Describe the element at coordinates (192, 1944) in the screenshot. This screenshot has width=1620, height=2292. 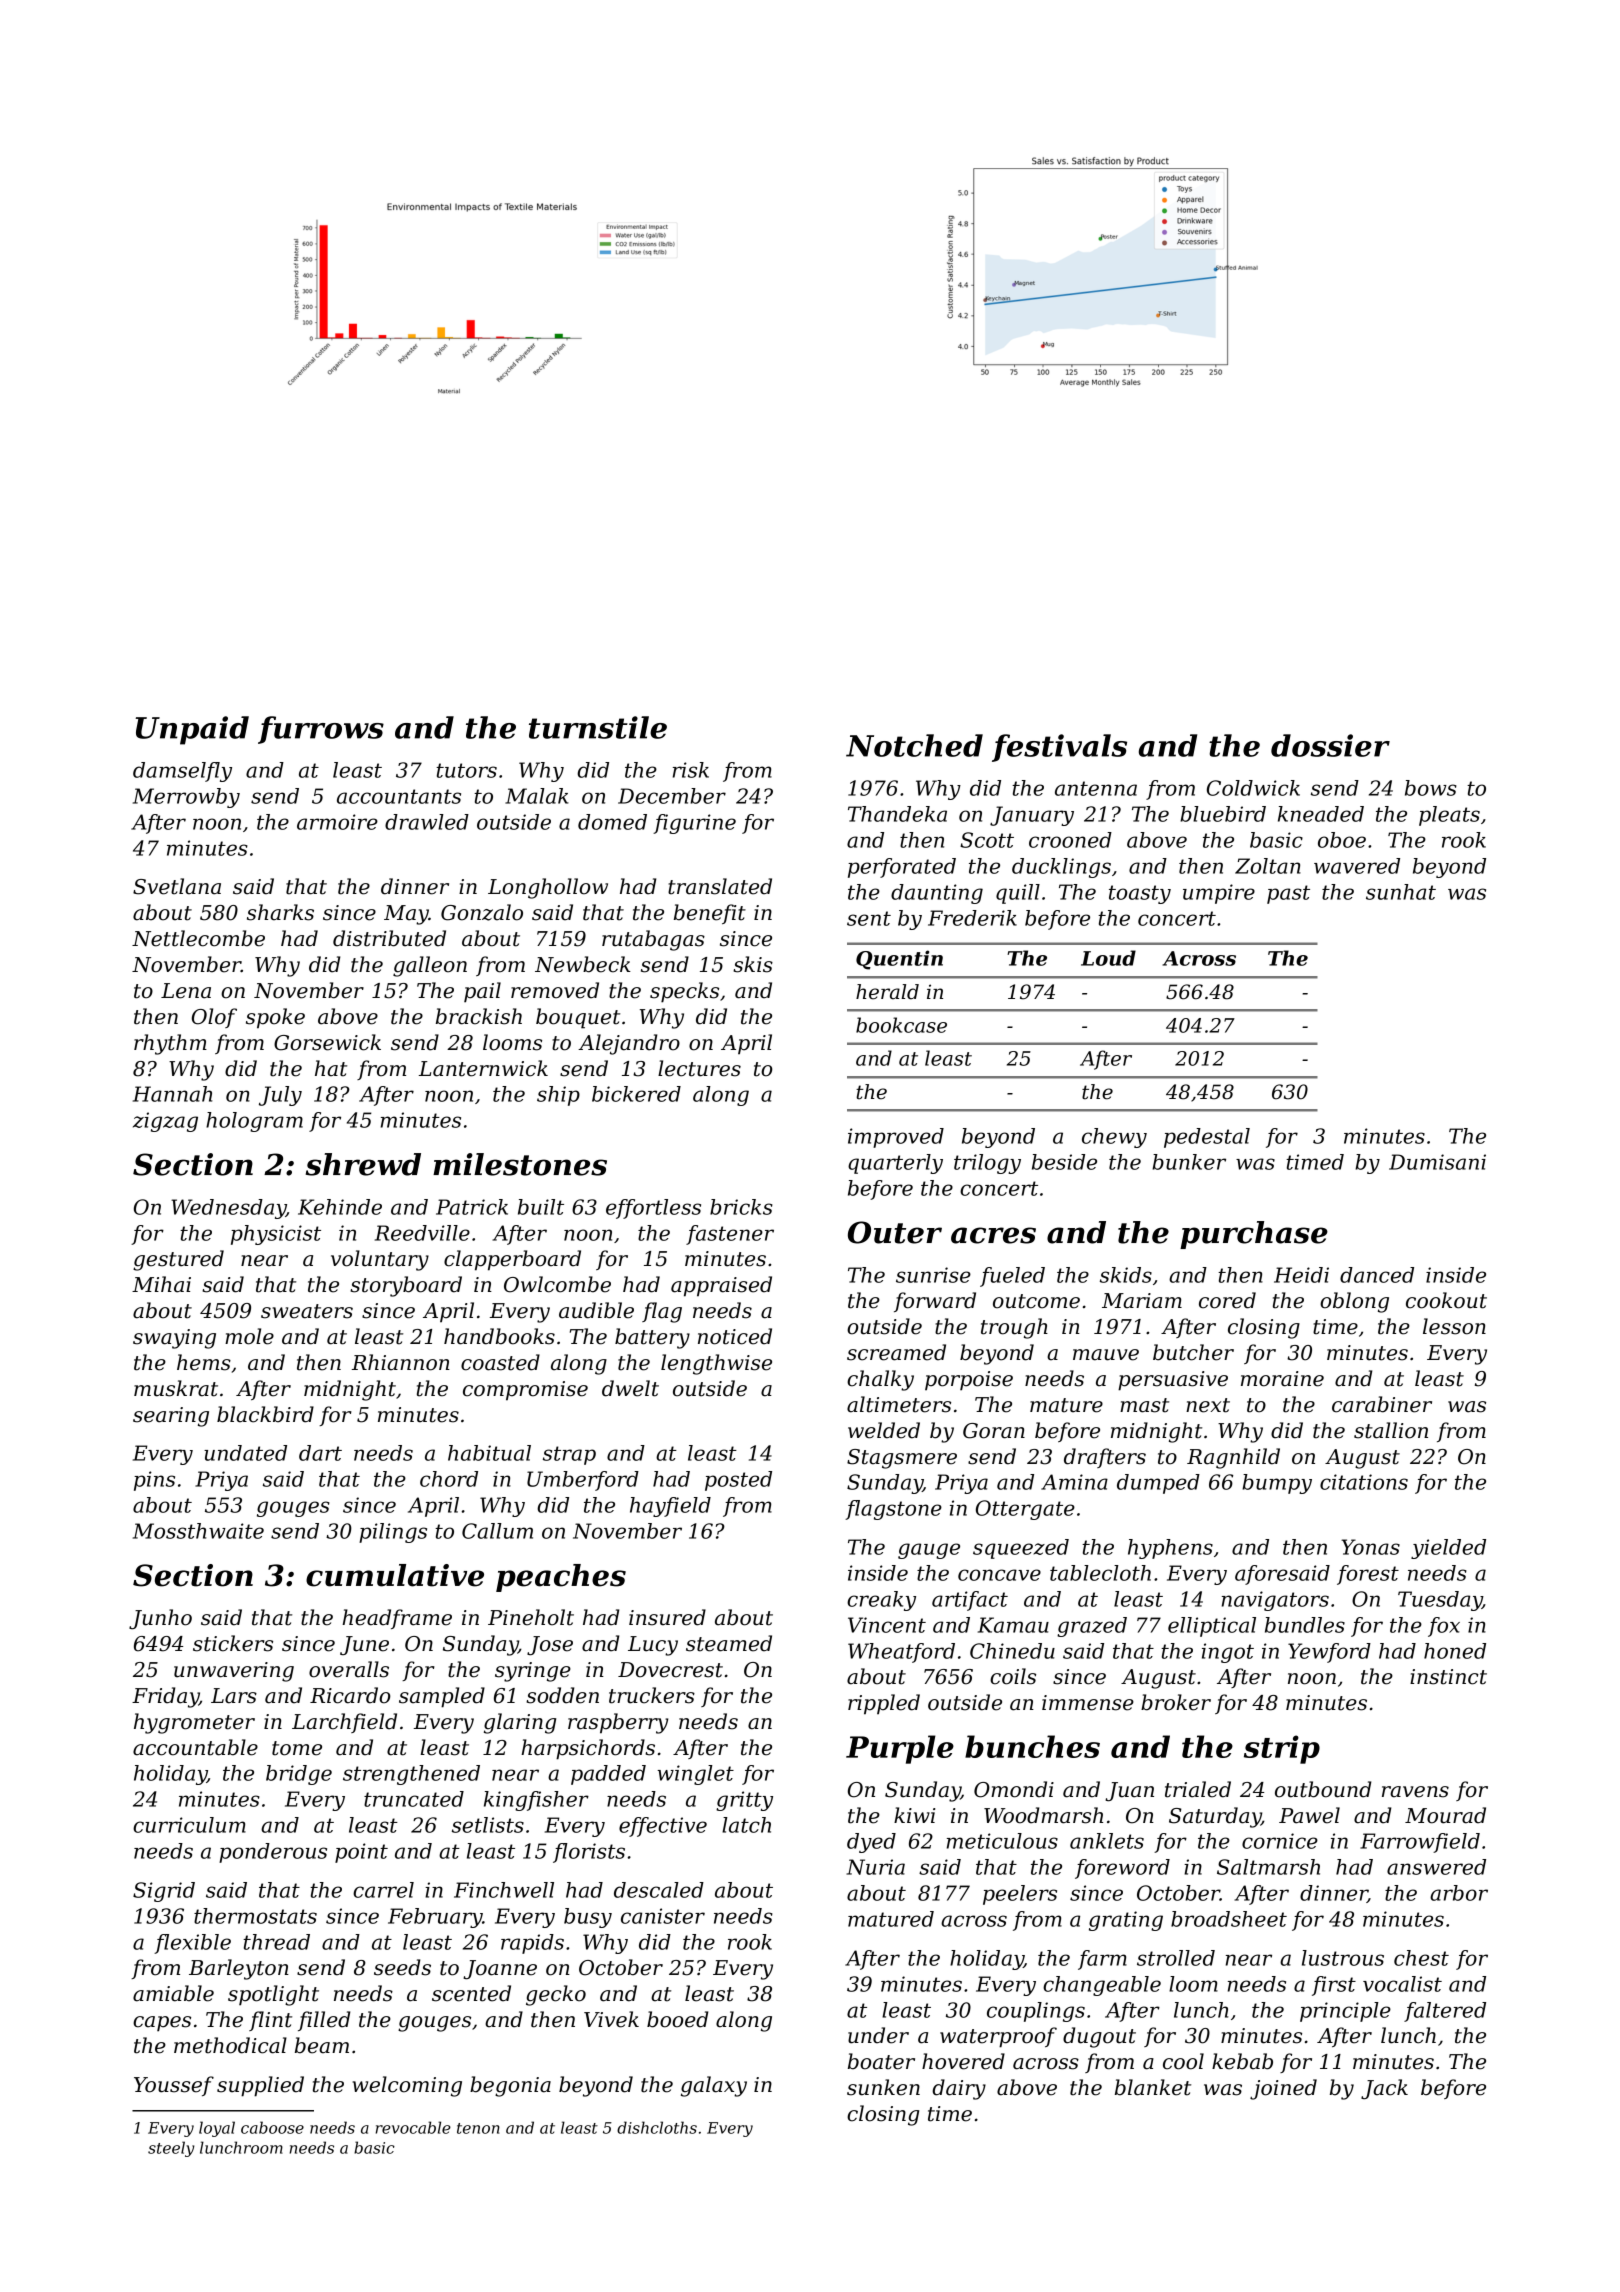
I see `flexible` at that location.
